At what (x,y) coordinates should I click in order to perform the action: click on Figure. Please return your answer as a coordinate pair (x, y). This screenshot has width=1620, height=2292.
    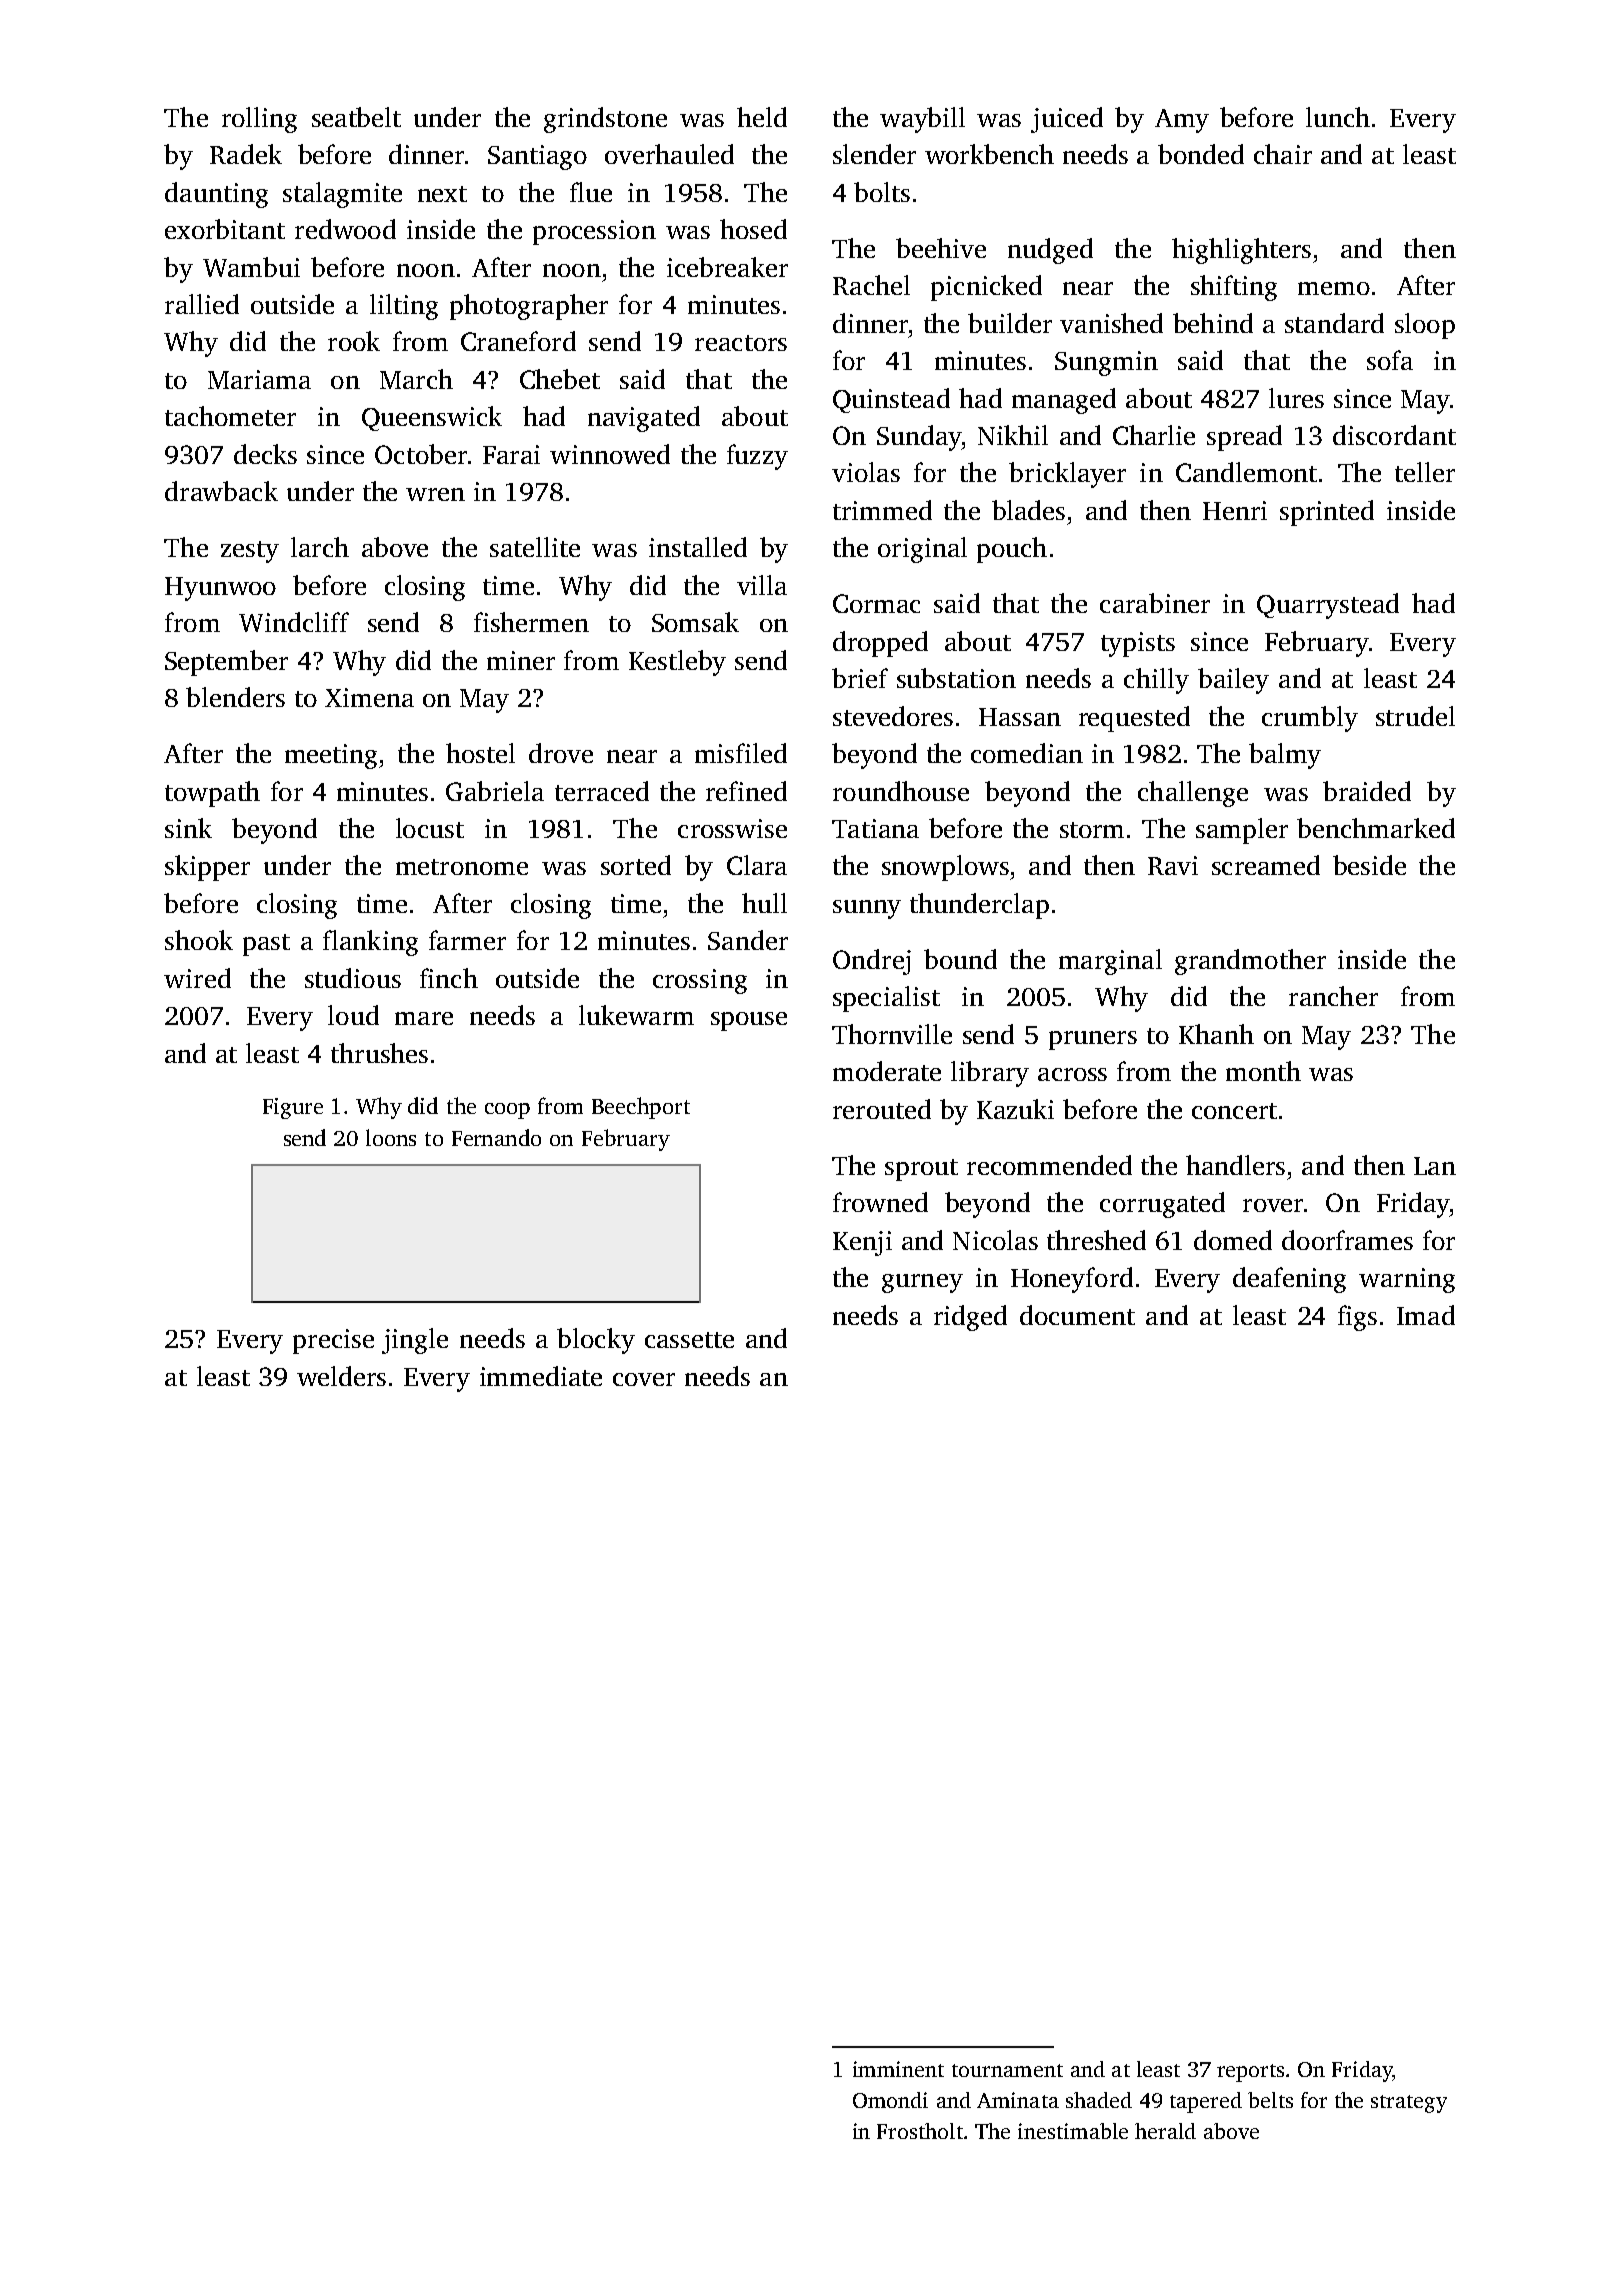
    Looking at the image, I should click on (293, 1108).
